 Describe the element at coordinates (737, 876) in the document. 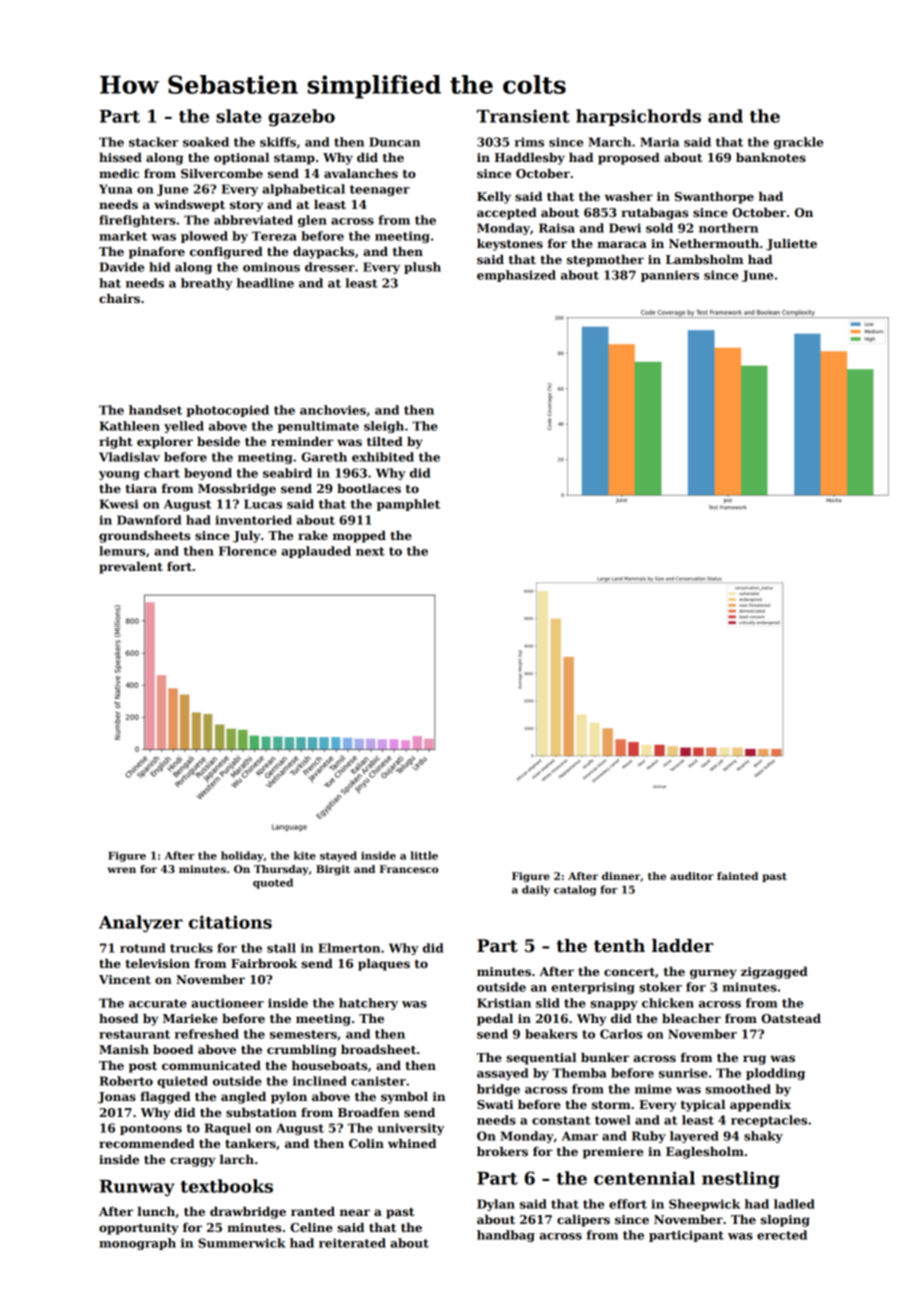

I see `fainted` at that location.
